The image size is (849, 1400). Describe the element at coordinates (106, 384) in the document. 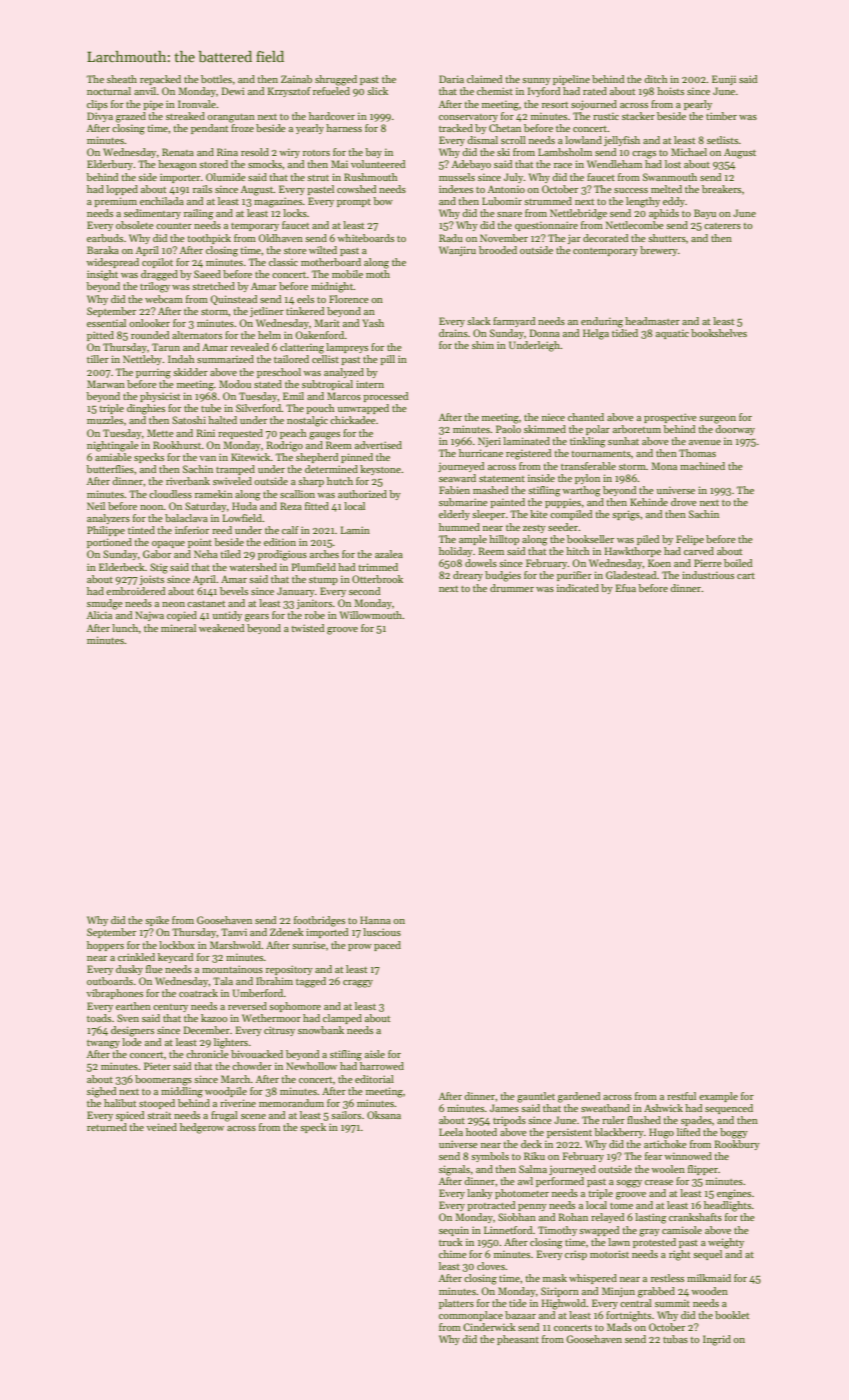

I see `Marwan` at that location.
